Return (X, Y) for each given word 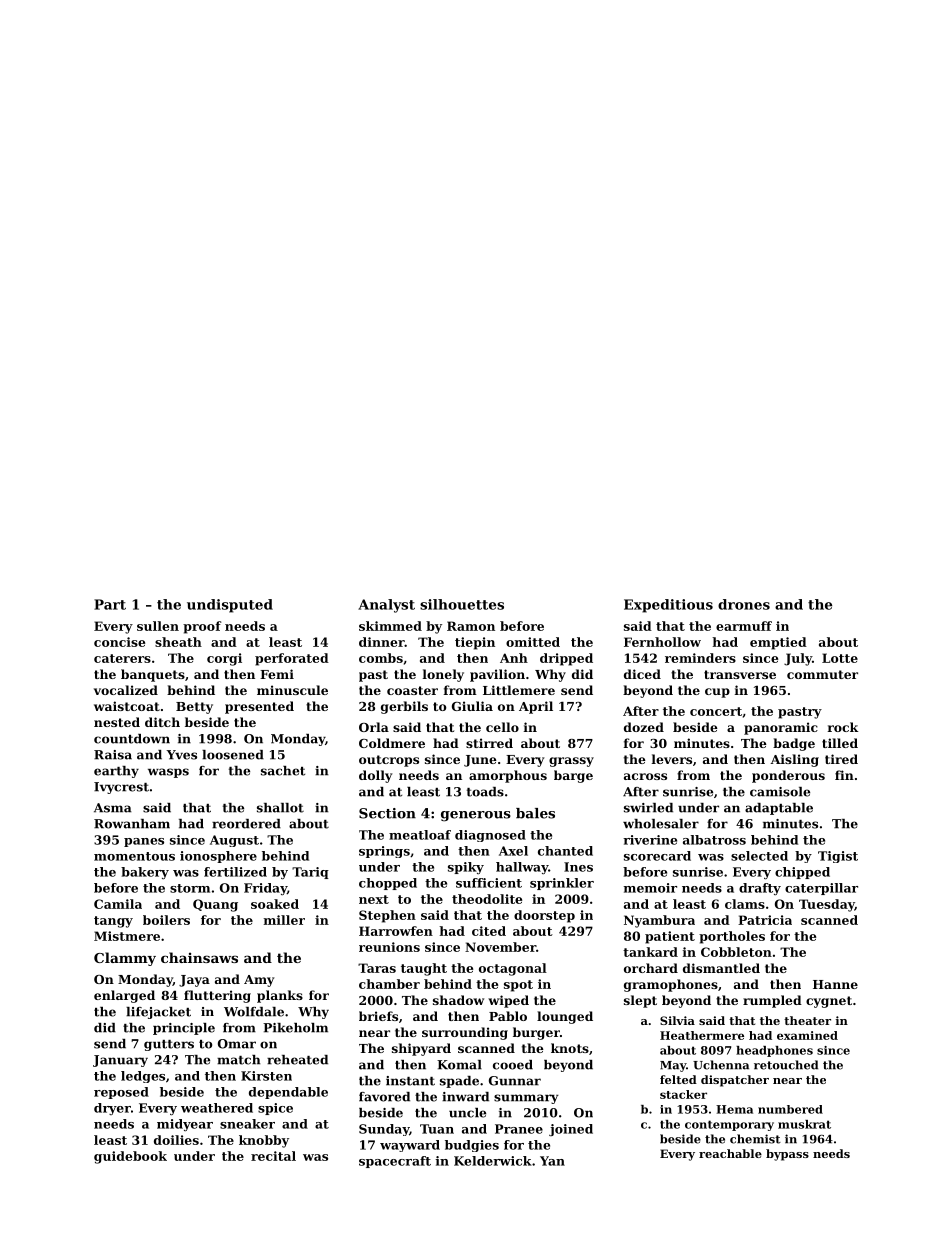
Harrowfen (396, 931)
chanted (565, 851)
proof (202, 627)
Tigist (838, 857)
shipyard (421, 1049)
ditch (162, 722)
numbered (790, 1109)
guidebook (130, 1157)
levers (672, 759)
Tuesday (827, 905)
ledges (143, 1077)
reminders (700, 658)
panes (144, 842)
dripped (566, 659)
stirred (489, 743)
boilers (166, 920)
